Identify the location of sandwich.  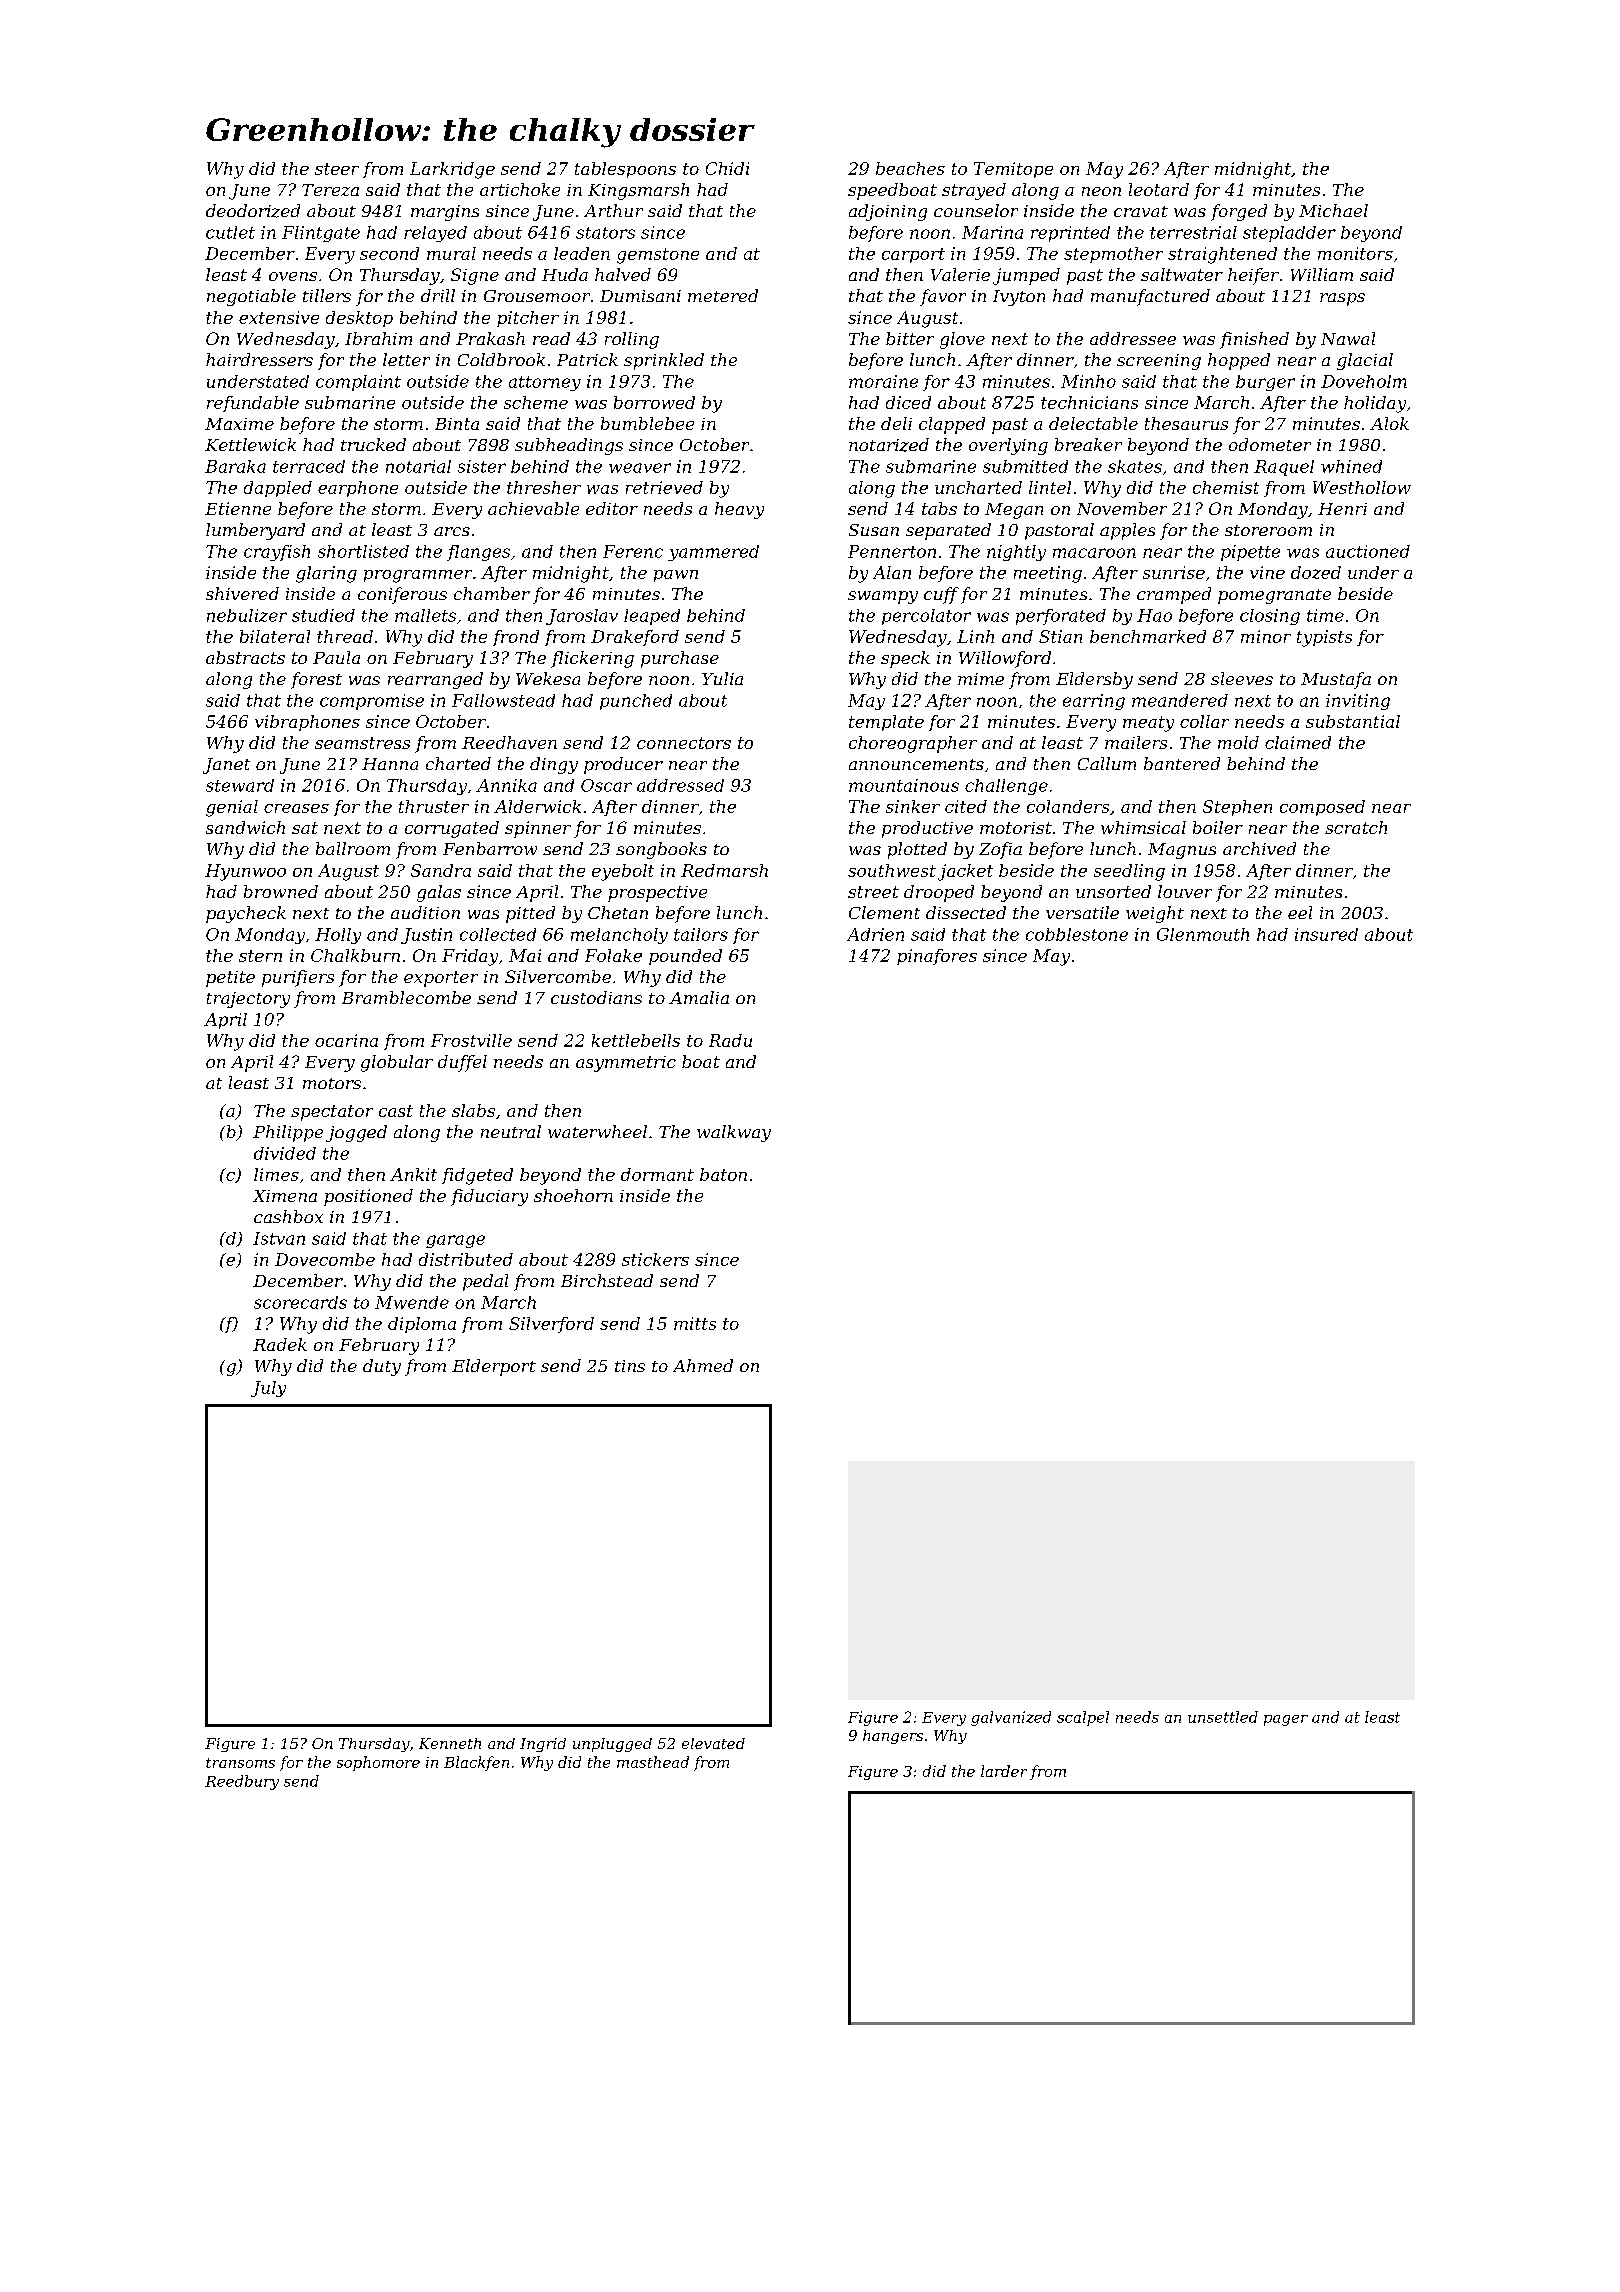
(245, 827).
